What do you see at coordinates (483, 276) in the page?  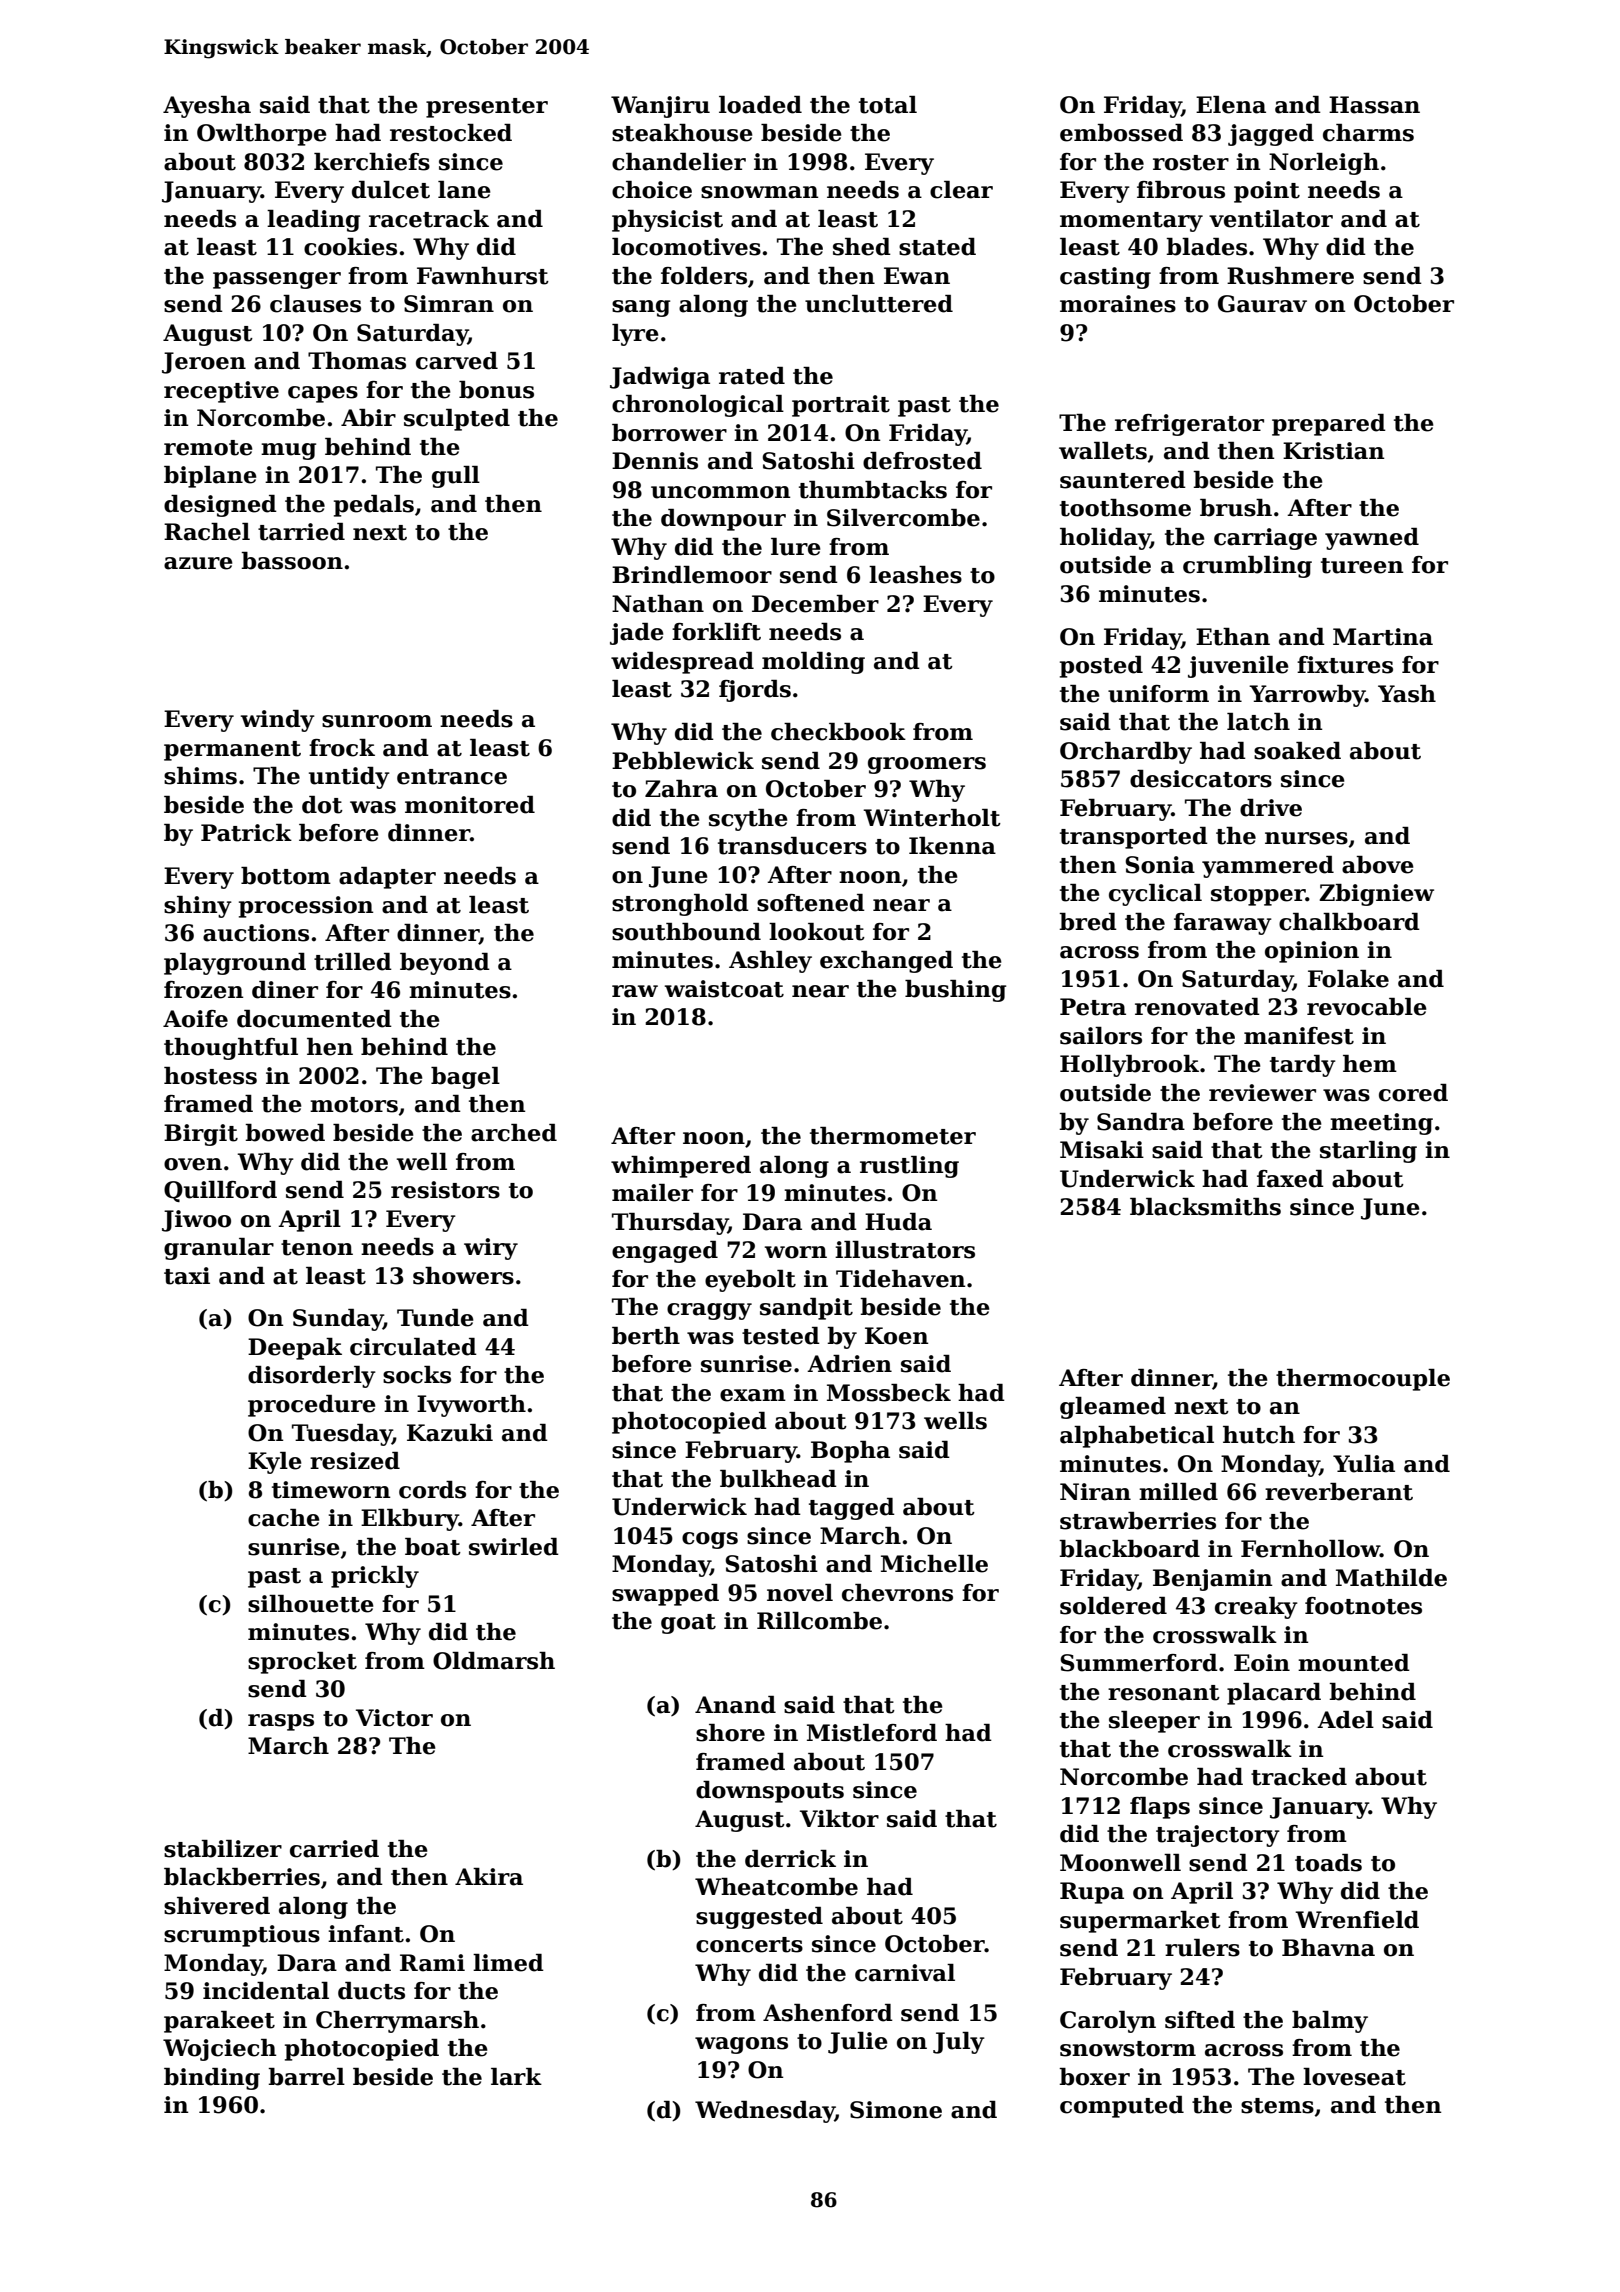 I see `Fawnhurst` at bounding box center [483, 276].
